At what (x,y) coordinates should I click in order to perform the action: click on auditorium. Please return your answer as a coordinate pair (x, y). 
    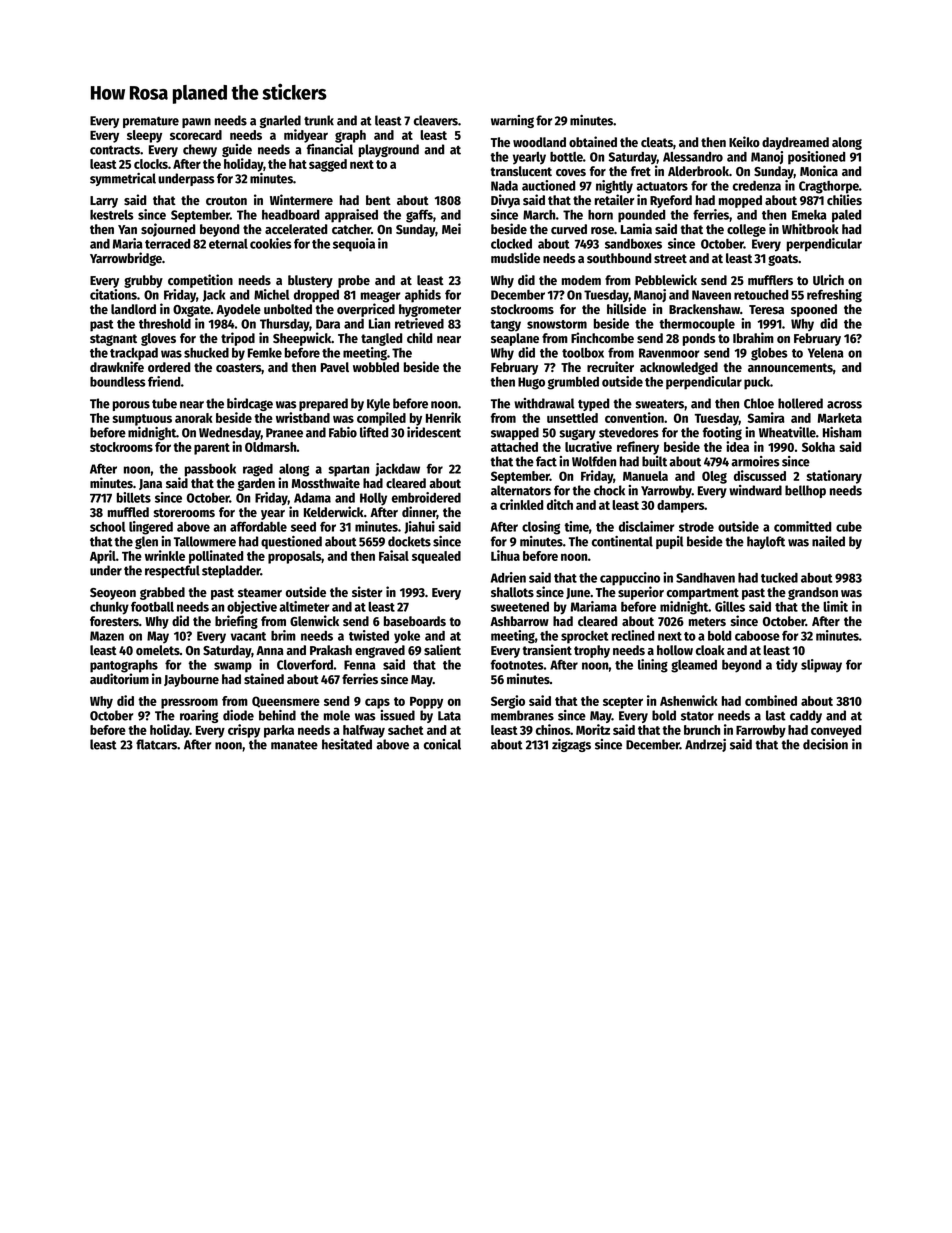
    Looking at the image, I should click on (119, 678).
